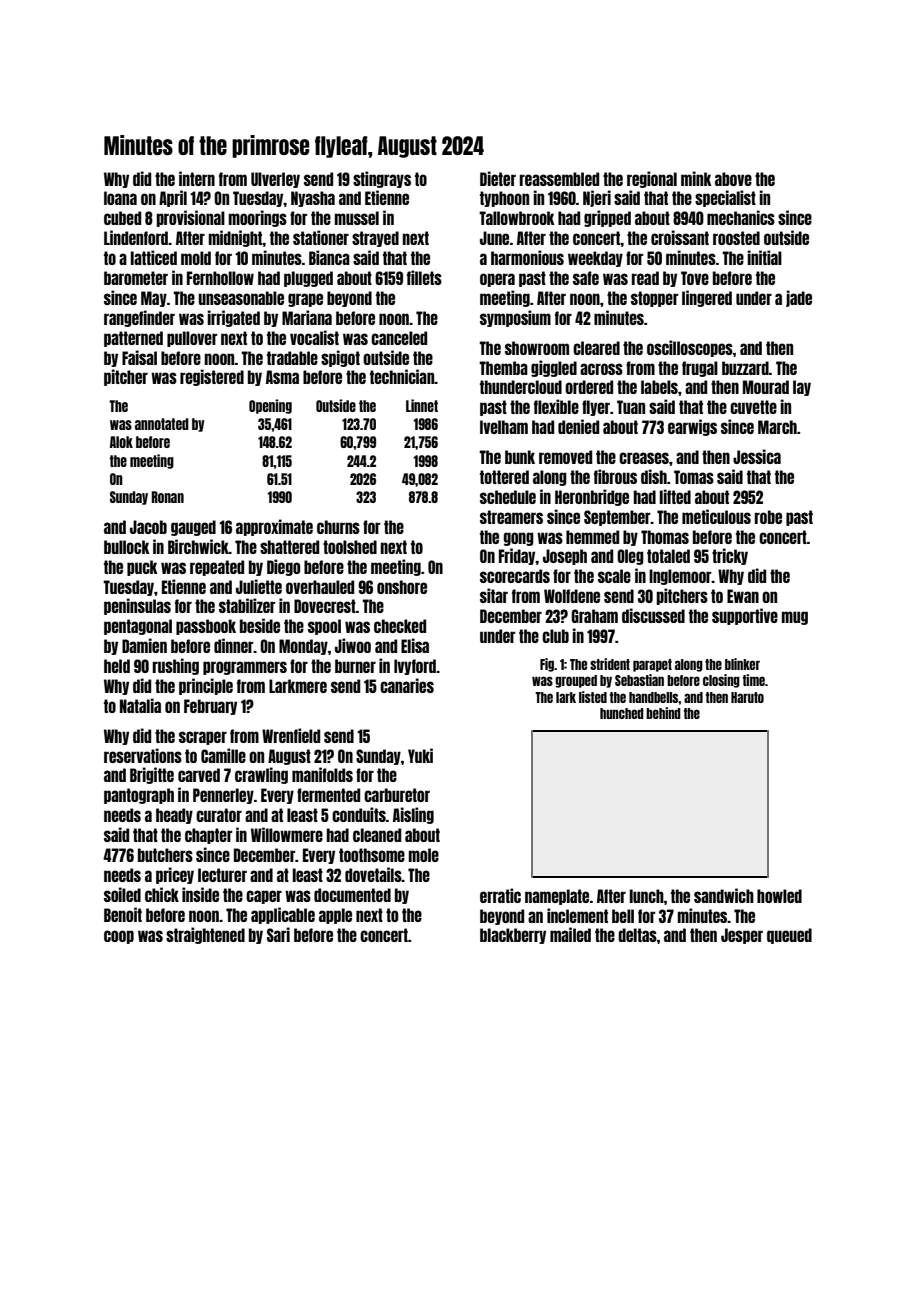 The image size is (924, 1314). I want to click on regional, so click(652, 179).
